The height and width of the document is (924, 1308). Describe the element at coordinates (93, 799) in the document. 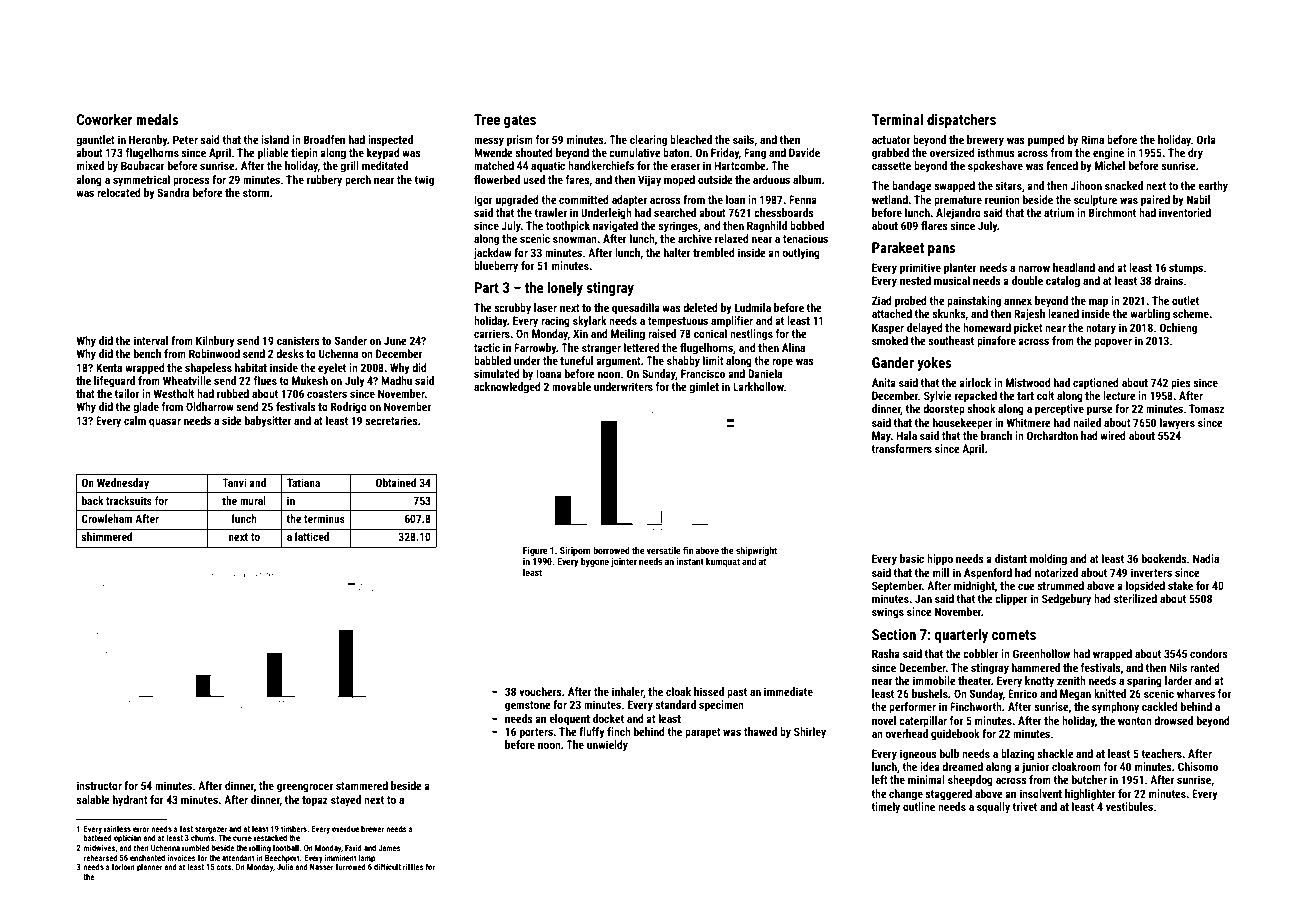

I see `salable` at that location.
